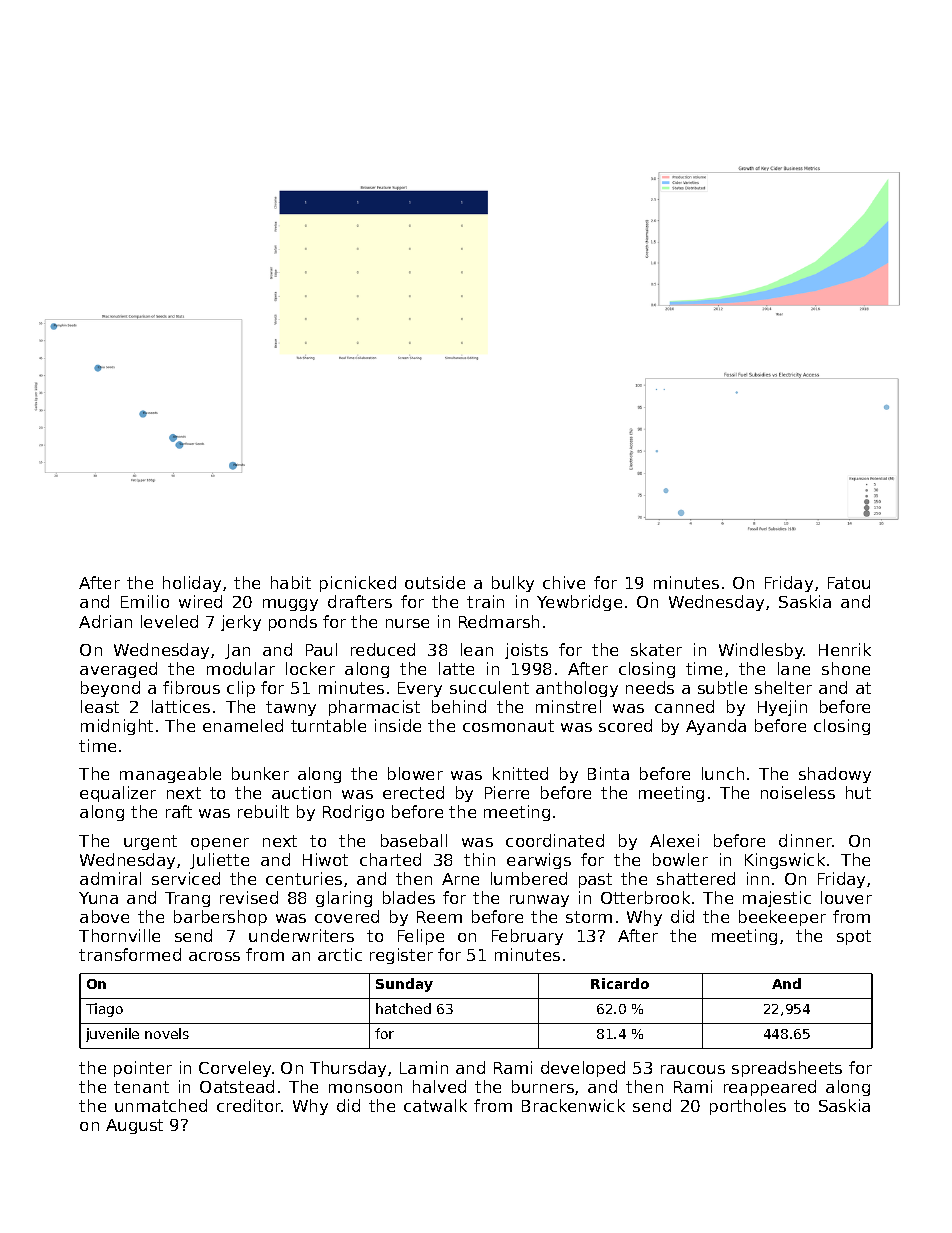 The width and height of the screenshot is (952, 1233). What do you see at coordinates (656, 649) in the screenshot?
I see `skater` at bounding box center [656, 649].
